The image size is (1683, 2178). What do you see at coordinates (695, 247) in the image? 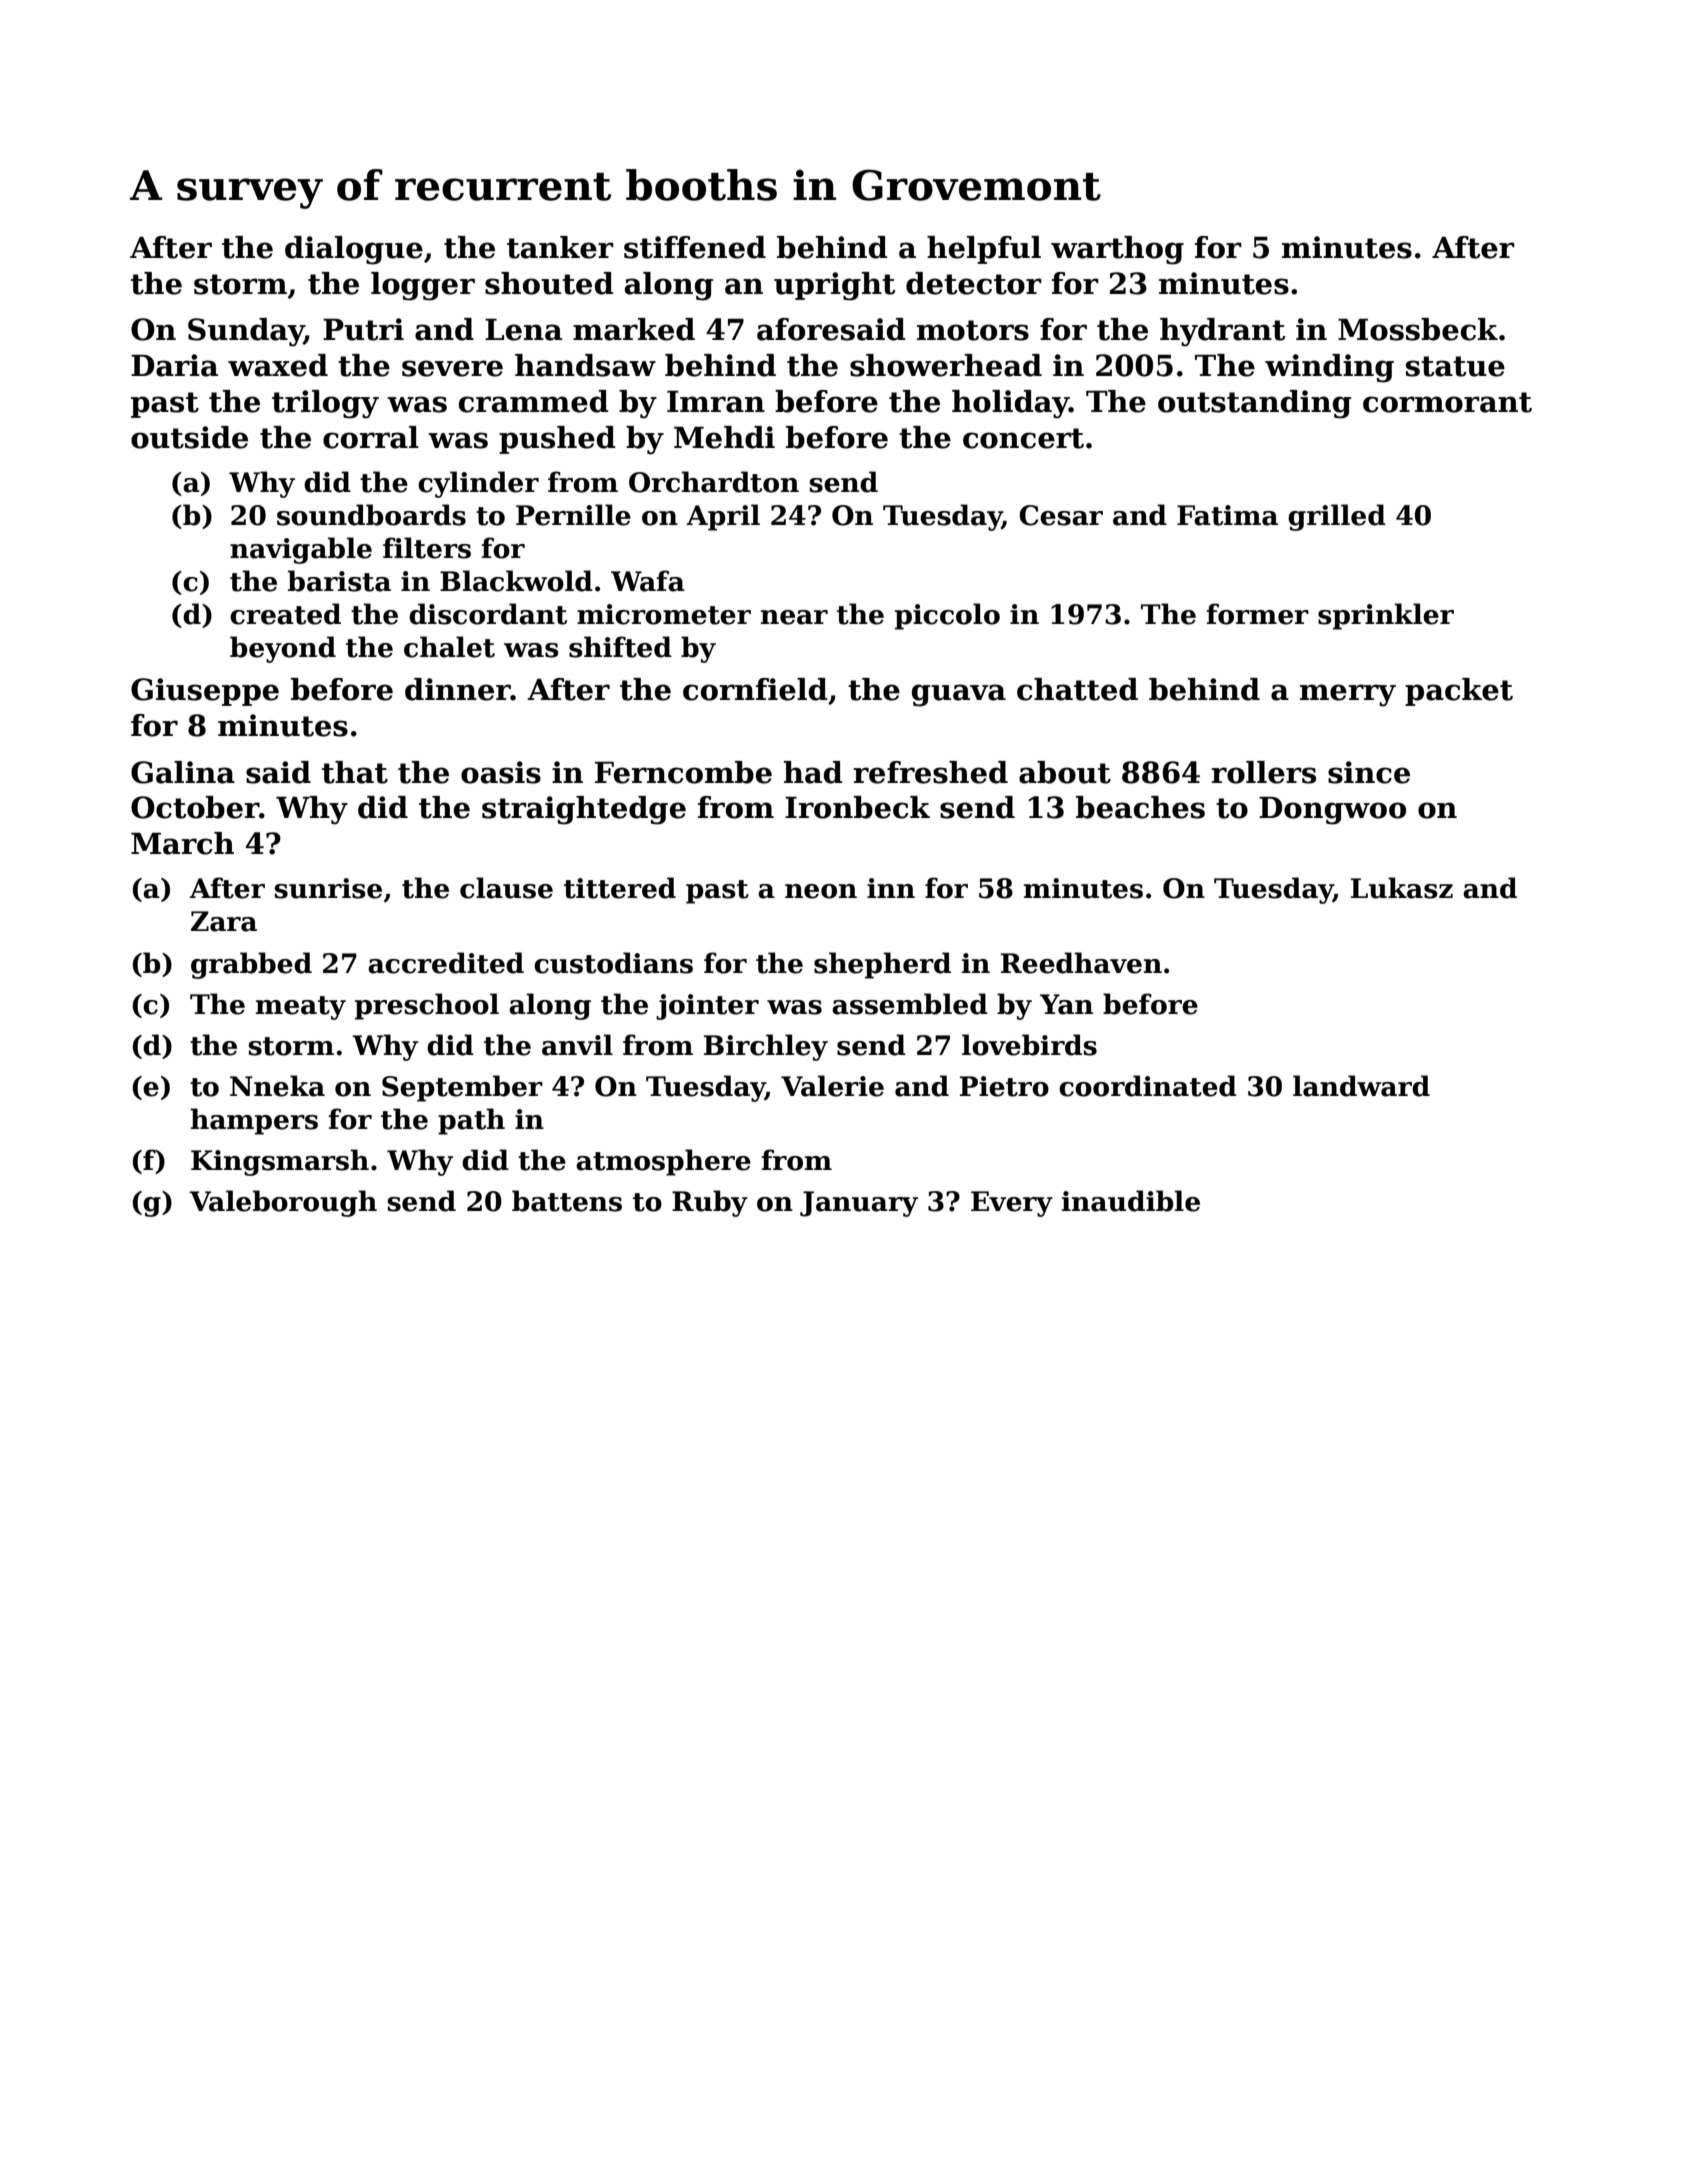
I see `stiffened` at bounding box center [695, 247].
